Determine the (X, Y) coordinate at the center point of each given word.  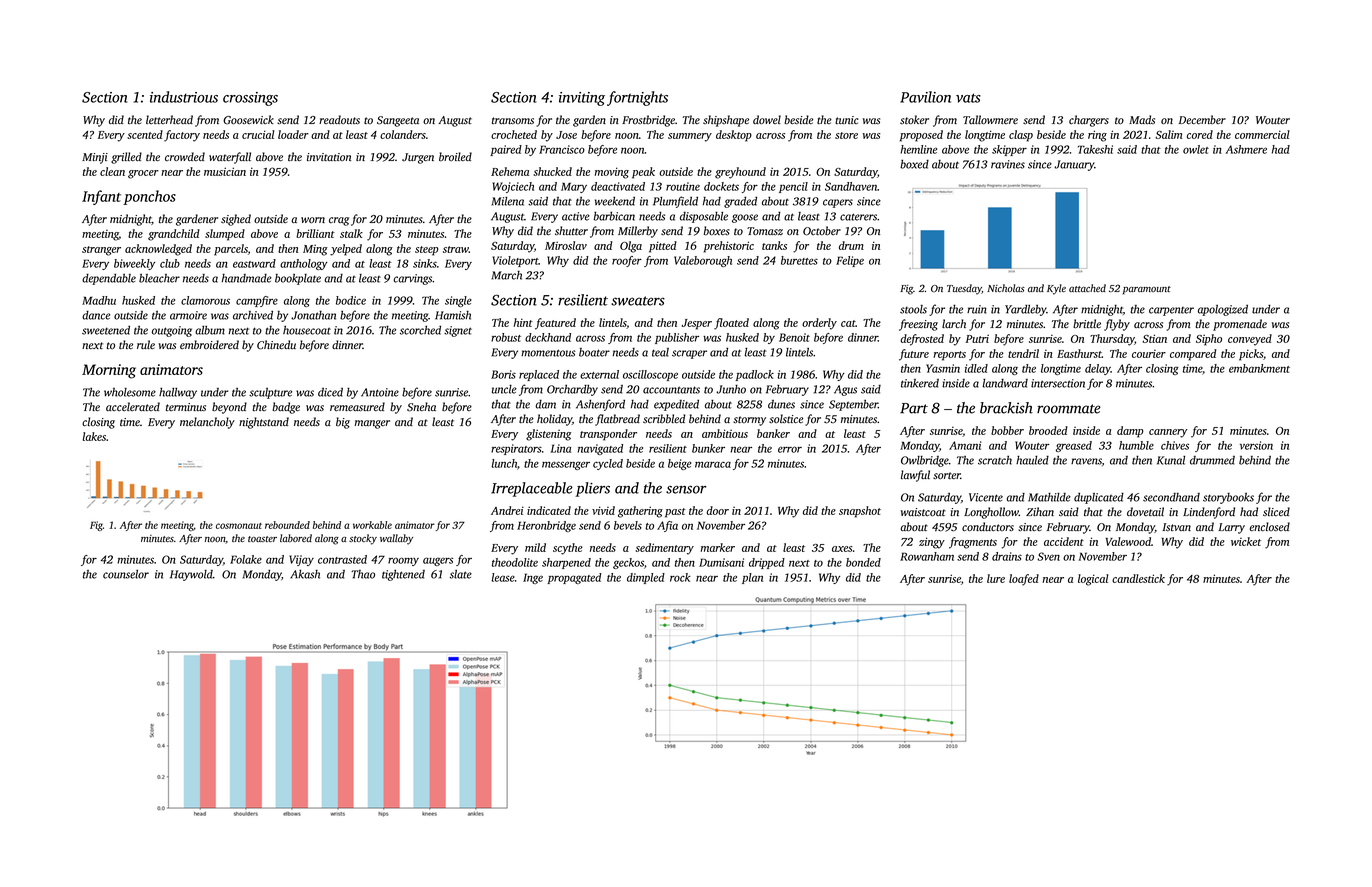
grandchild (174, 235)
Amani (965, 445)
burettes (799, 260)
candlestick (1138, 578)
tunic (847, 120)
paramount (1147, 290)
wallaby (396, 539)
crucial (258, 134)
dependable (109, 279)
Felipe (850, 261)
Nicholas (1006, 288)
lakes (94, 436)
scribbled (664, 419)
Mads (1142, 119)
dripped (767, 563)
